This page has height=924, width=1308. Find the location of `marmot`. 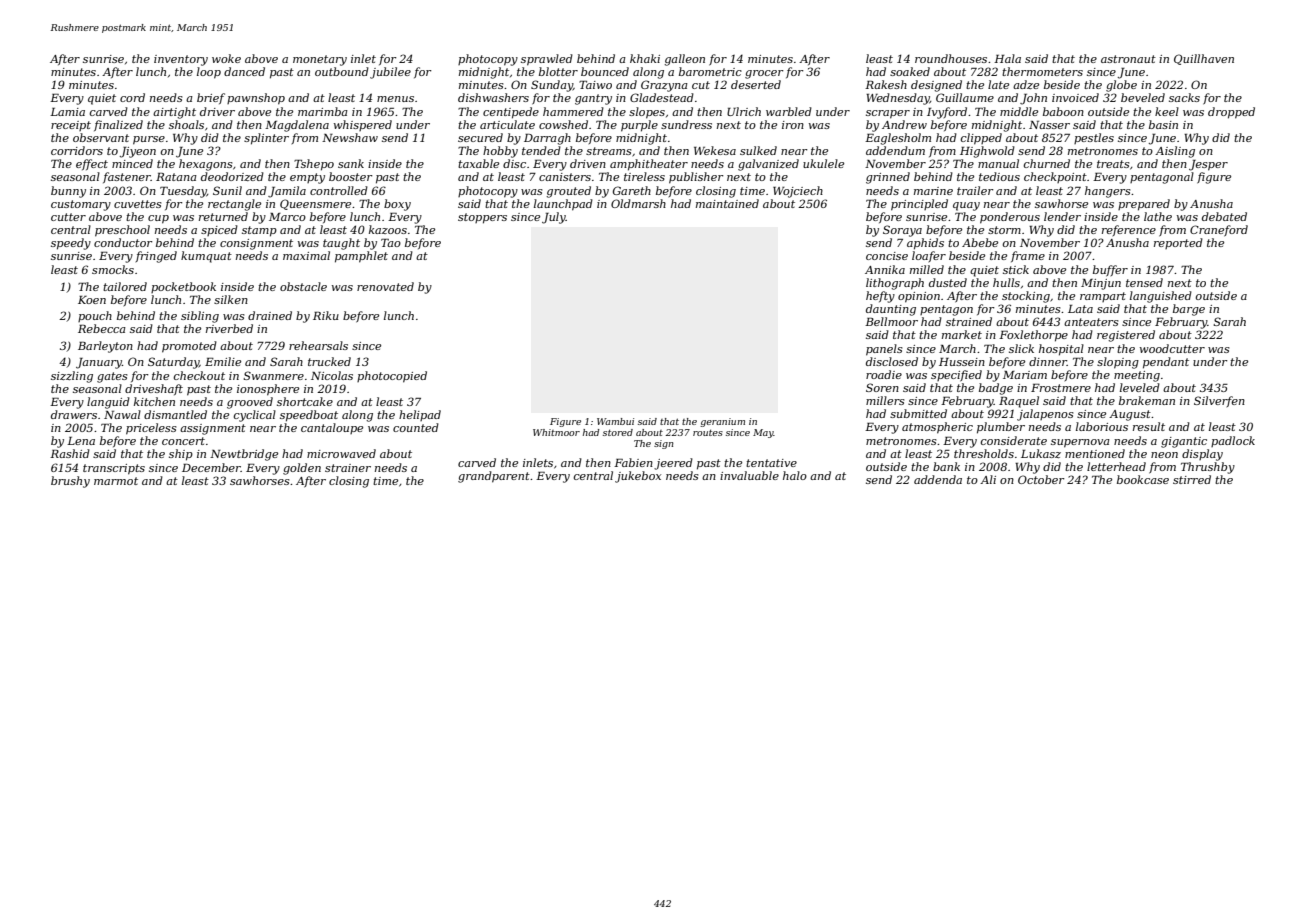

marmot is located at coordinates (116, 481).
